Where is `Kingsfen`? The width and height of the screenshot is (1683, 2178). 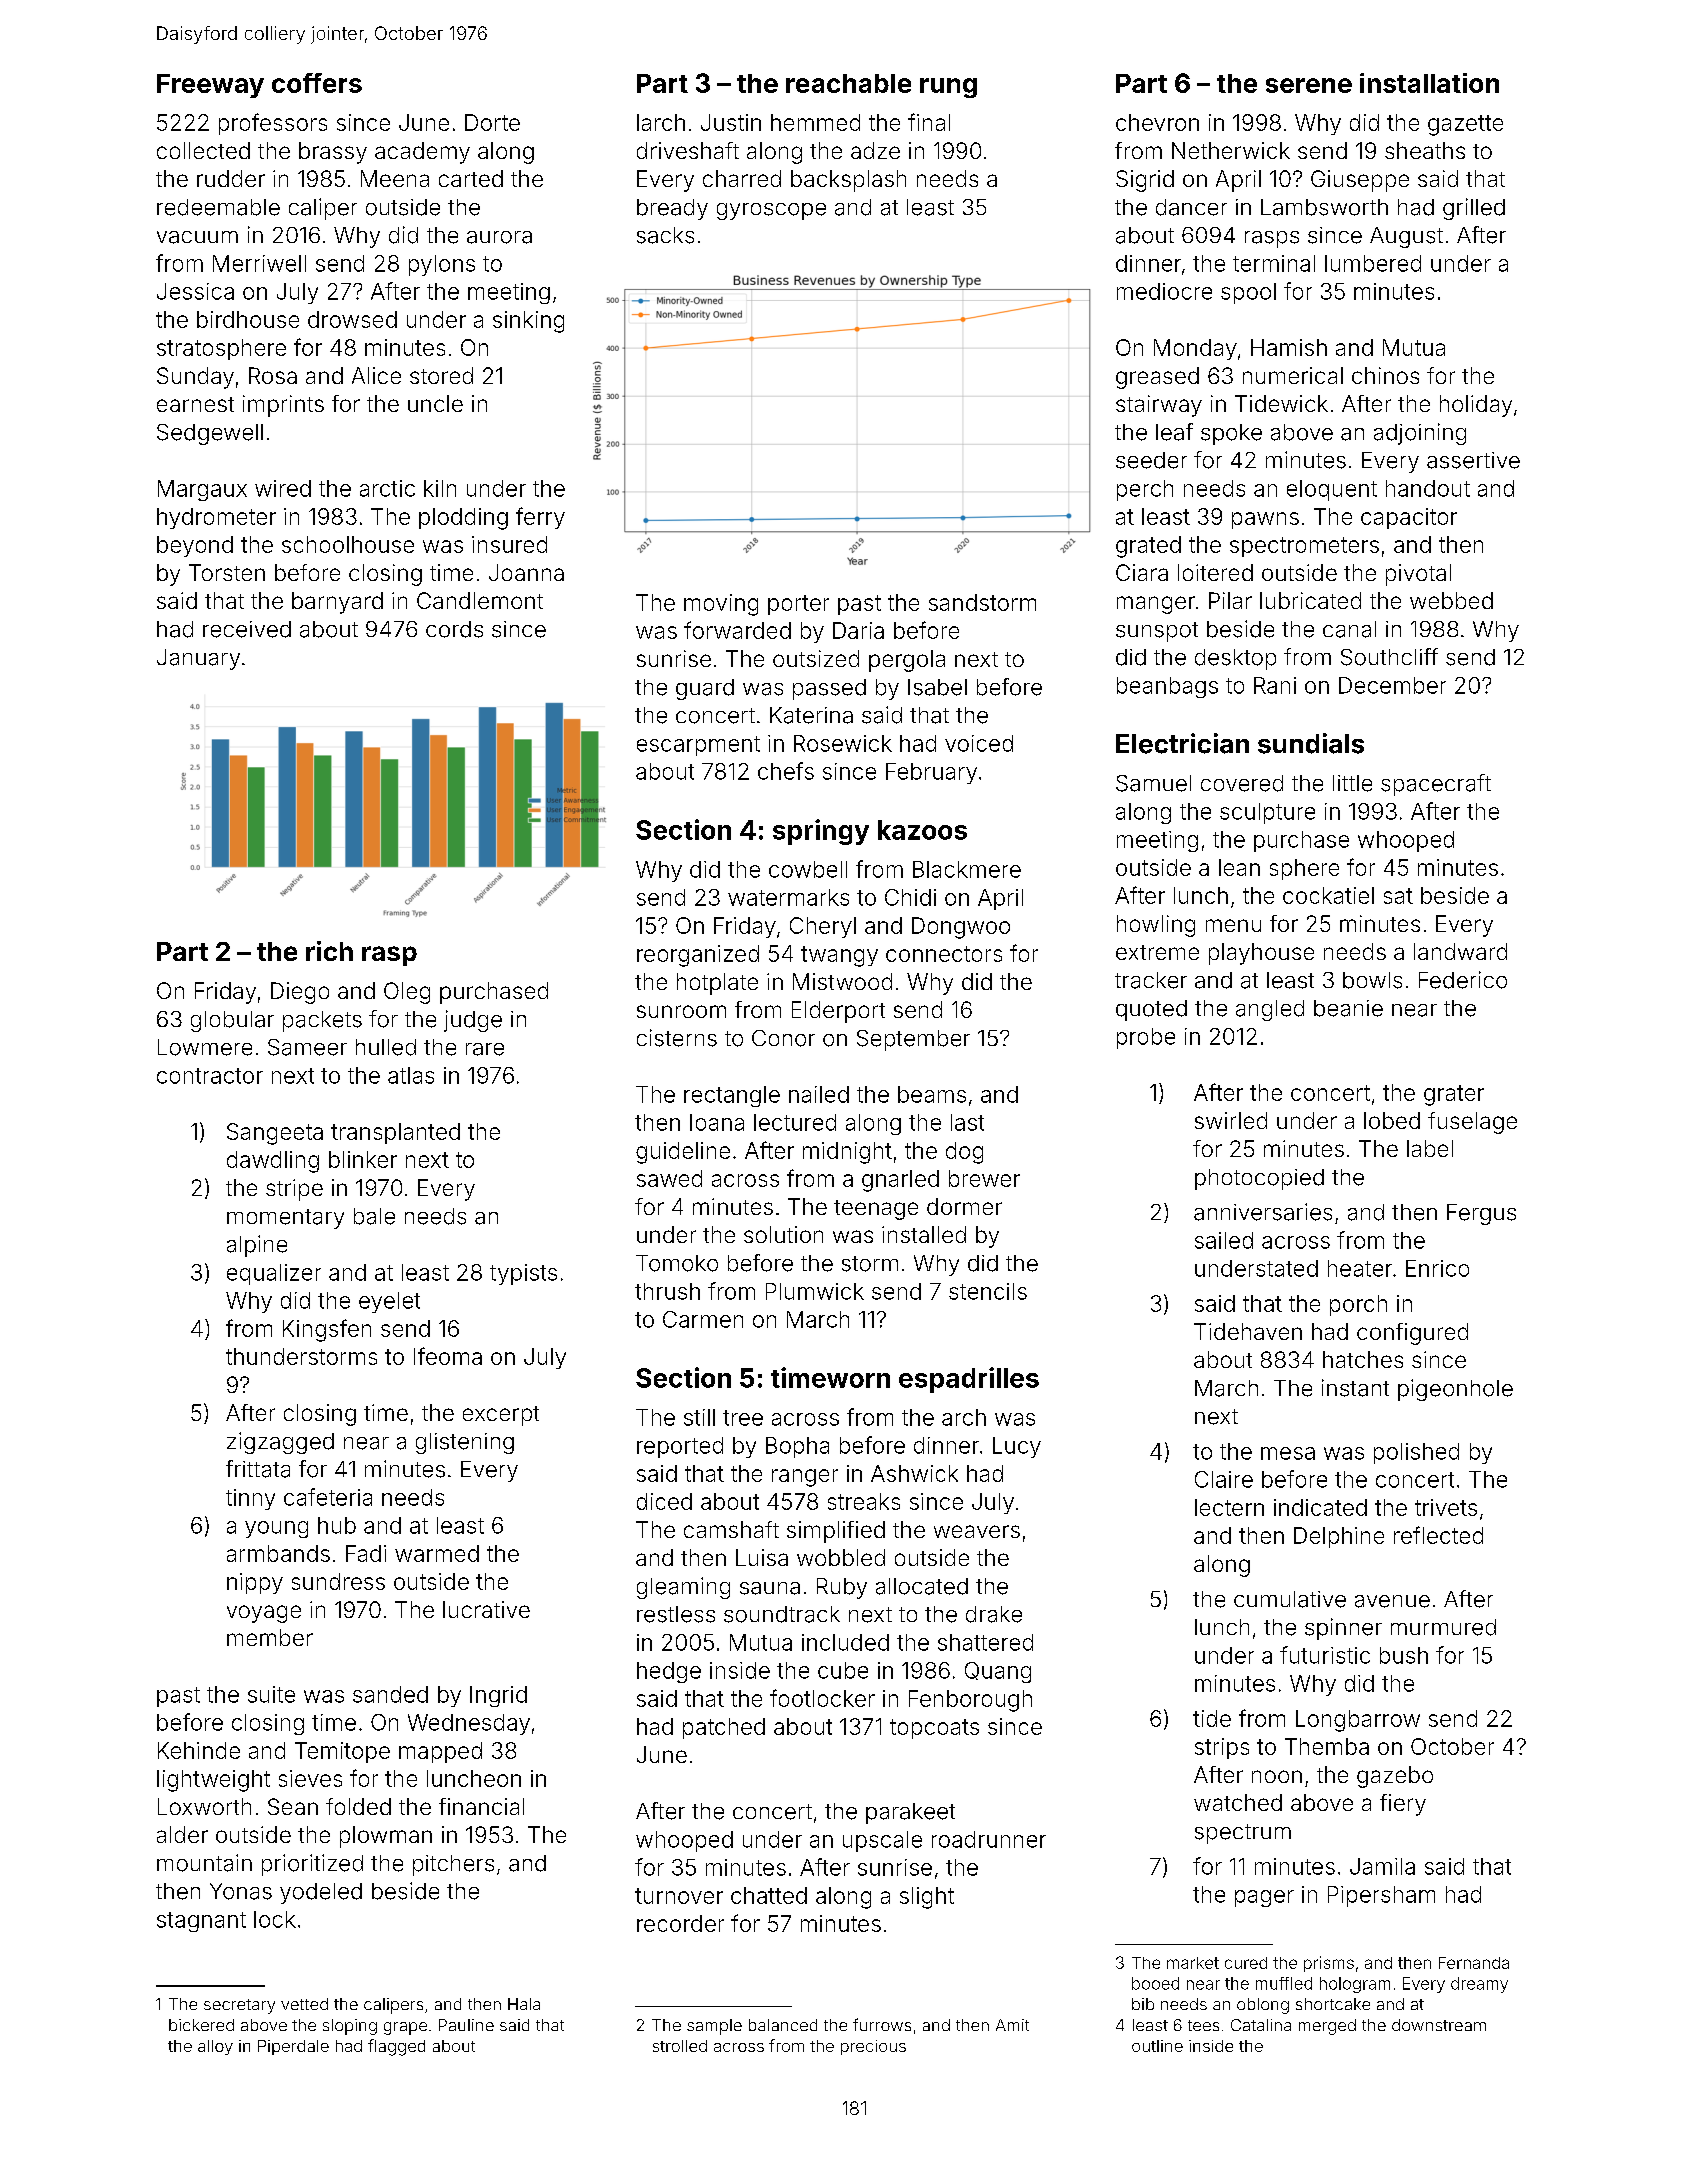 Kingsfen is located at coordinates (327, 1330).
